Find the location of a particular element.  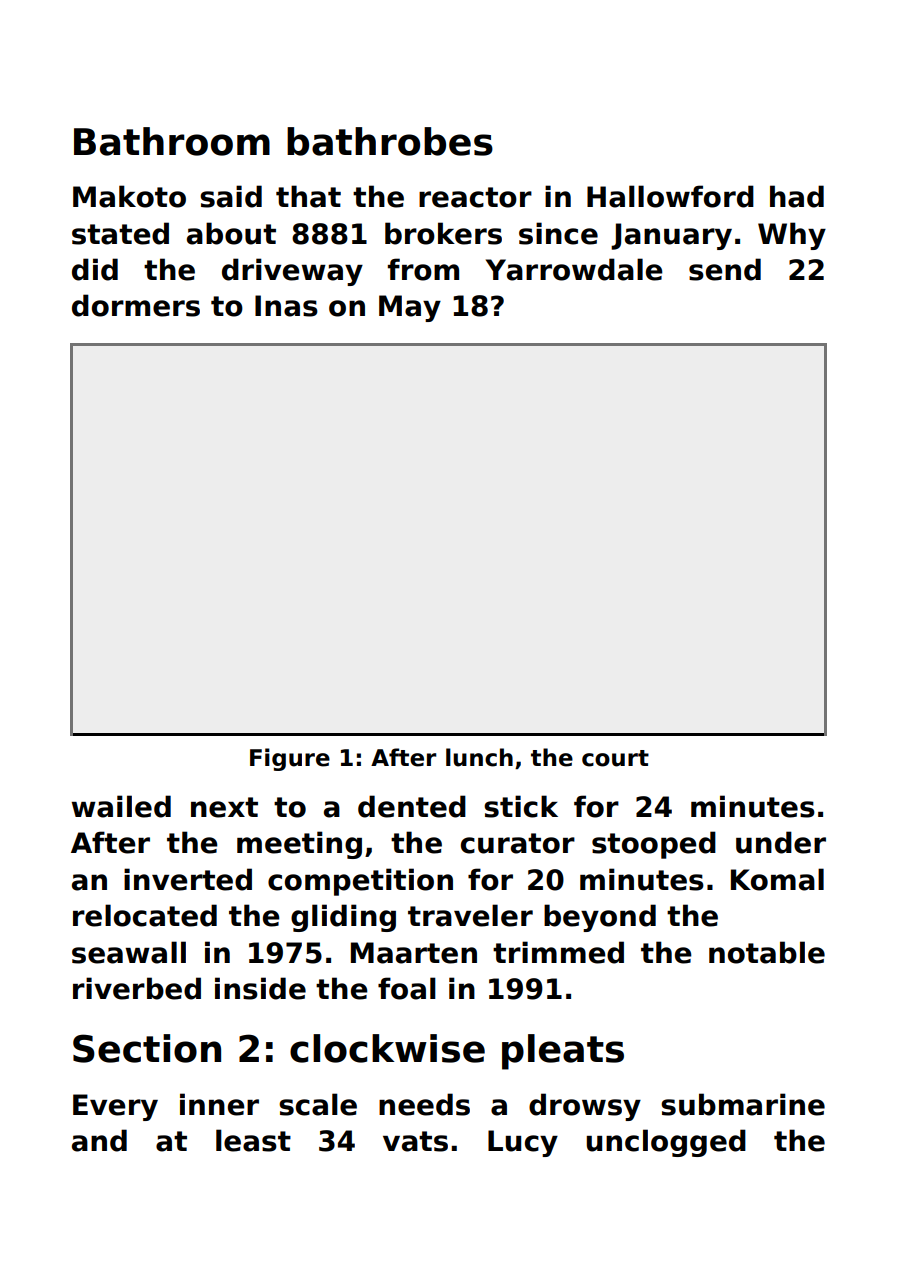

Yarrowdale is located at coordinates (574, 269).
